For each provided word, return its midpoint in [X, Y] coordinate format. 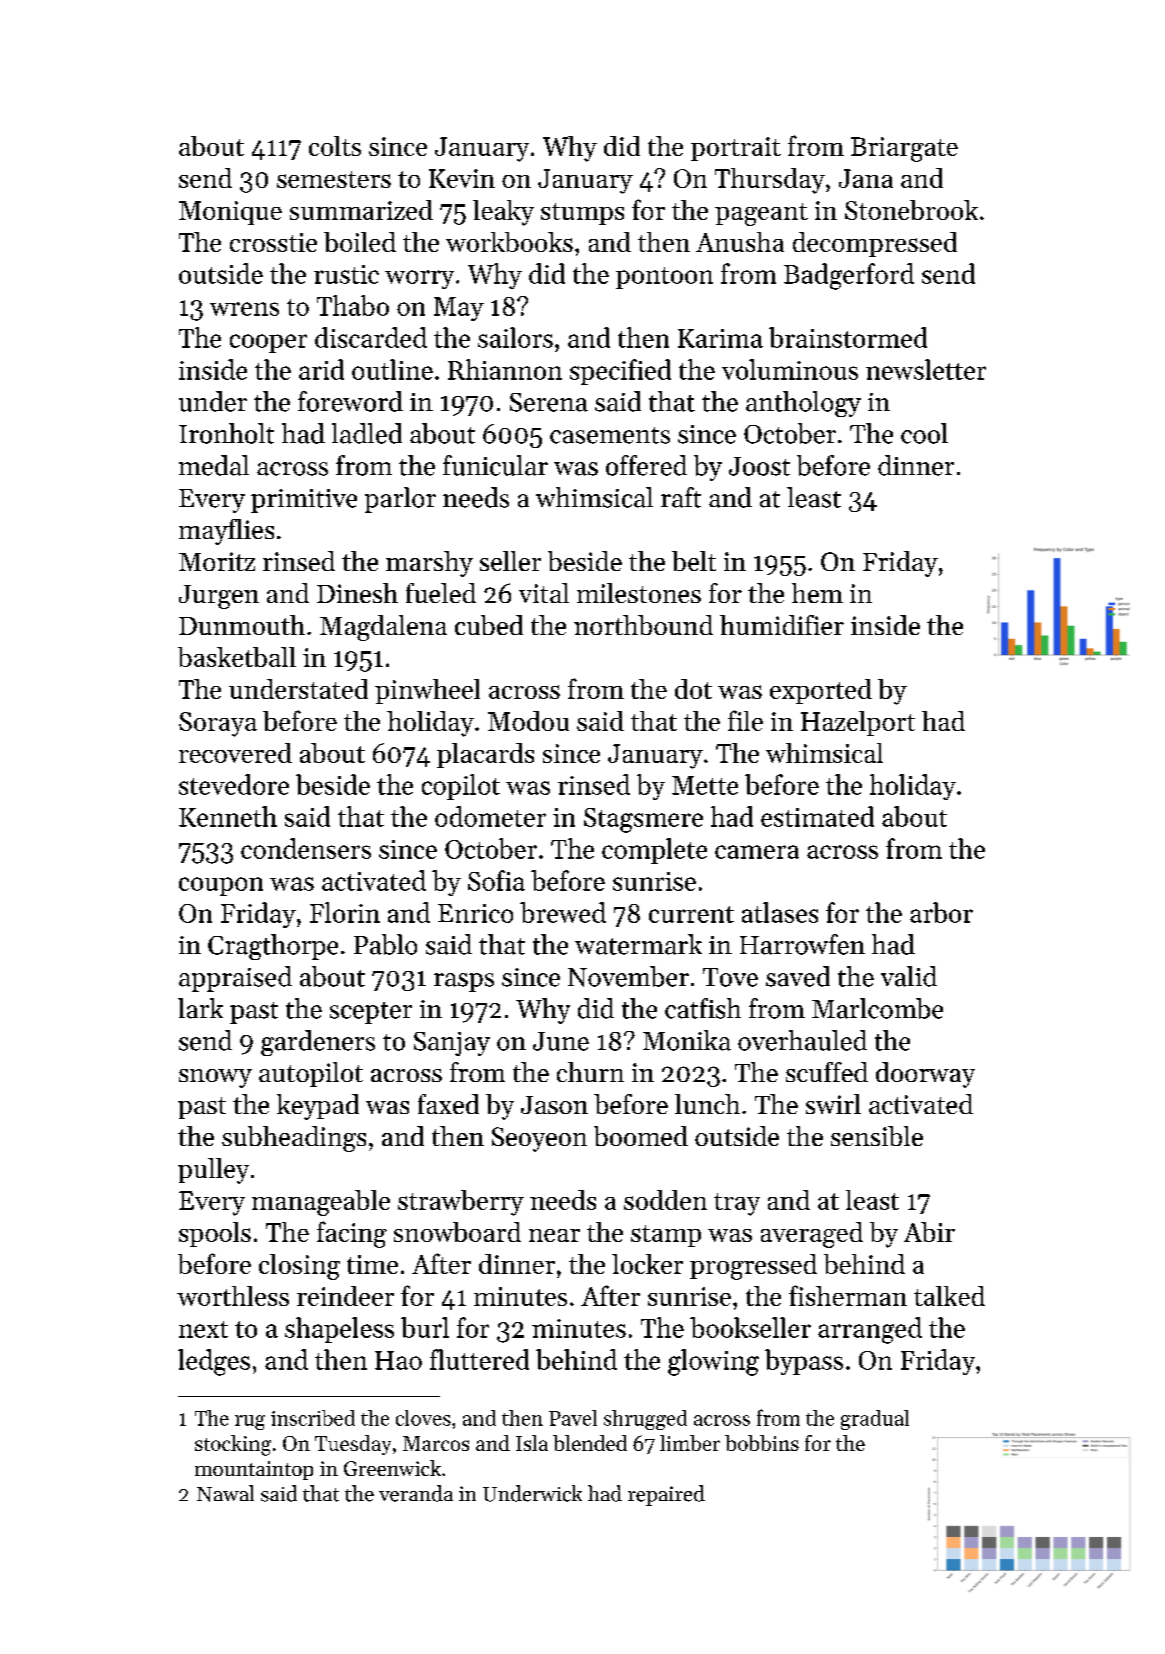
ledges [214, 1362]
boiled [360, 242]
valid [909, 976]
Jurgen [219, 597]
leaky [503, 213]
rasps [464, 982]
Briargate [904, 149]
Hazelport [858, 723]
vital [544, 593]
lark [200, 1008]
